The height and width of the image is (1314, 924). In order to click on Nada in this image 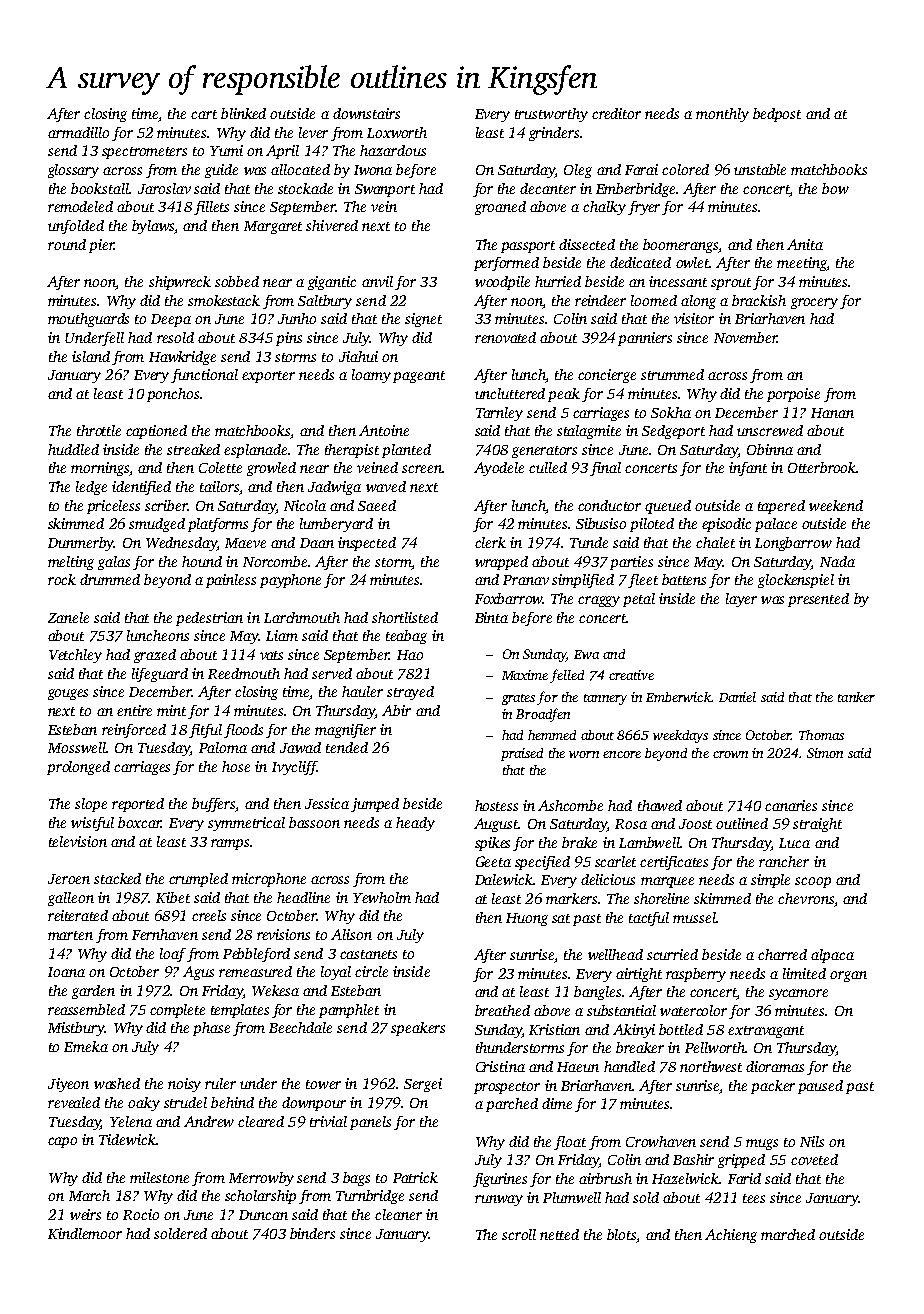, I will do `click(837, 561)`.
